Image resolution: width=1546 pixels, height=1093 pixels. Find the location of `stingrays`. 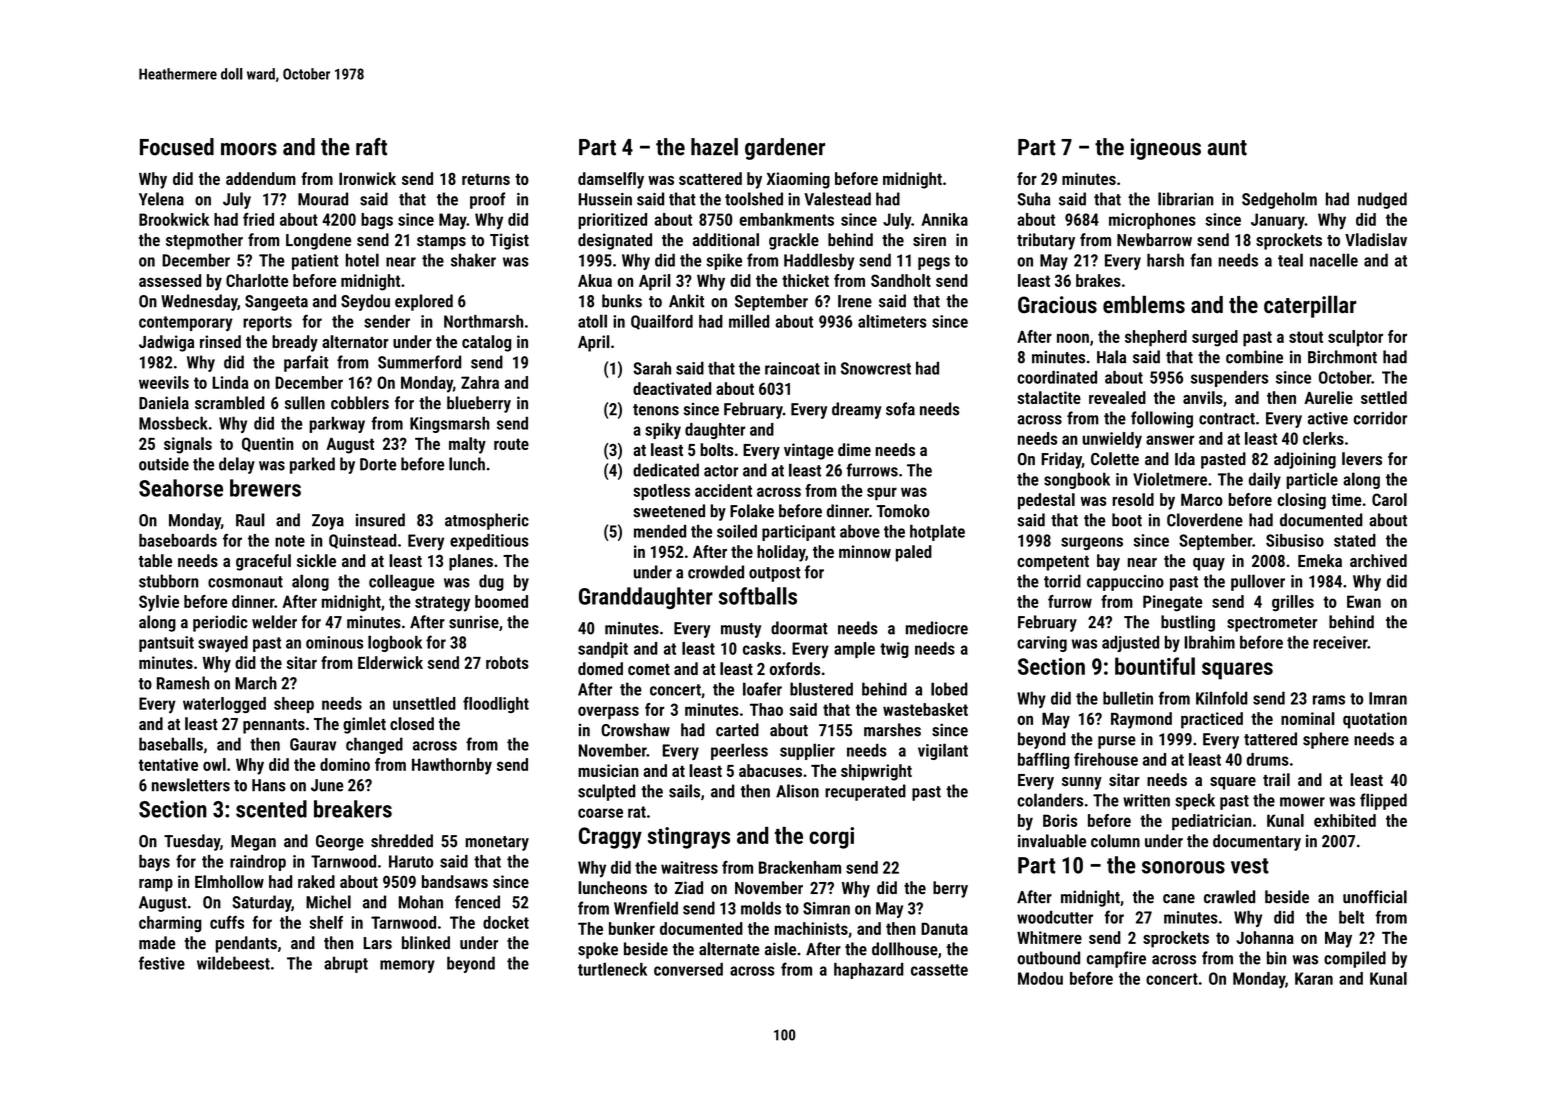

stingrays is located at coordinates (688, 838).
